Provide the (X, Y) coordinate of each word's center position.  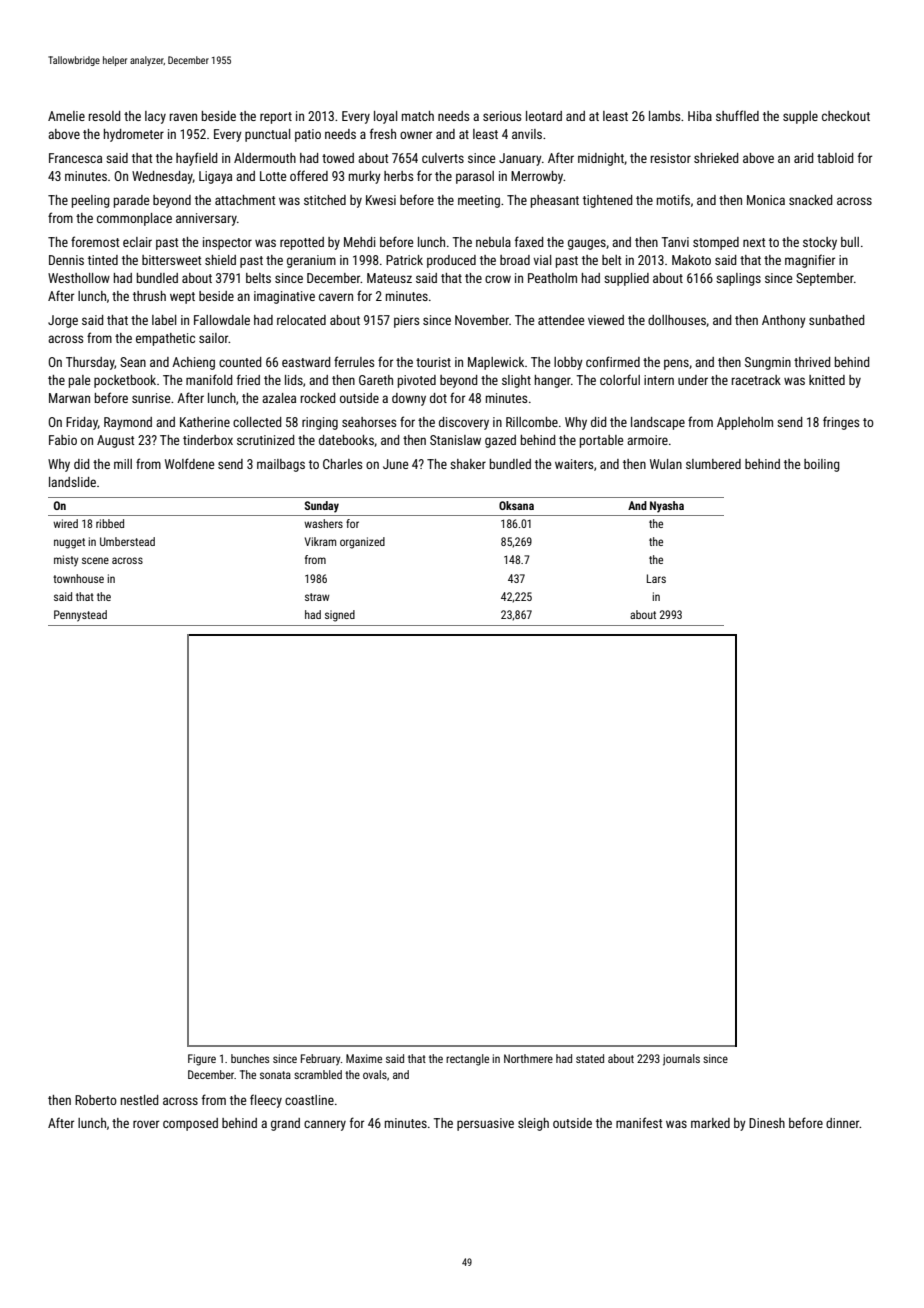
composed (190, 1124)
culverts (443, 158)
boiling (822, 465)
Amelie (66, 116)
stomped (716, 243)
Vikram (320, 541)
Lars (656, 578)
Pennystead (80, 616)
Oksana (516, 505)
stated (590, 1058)
